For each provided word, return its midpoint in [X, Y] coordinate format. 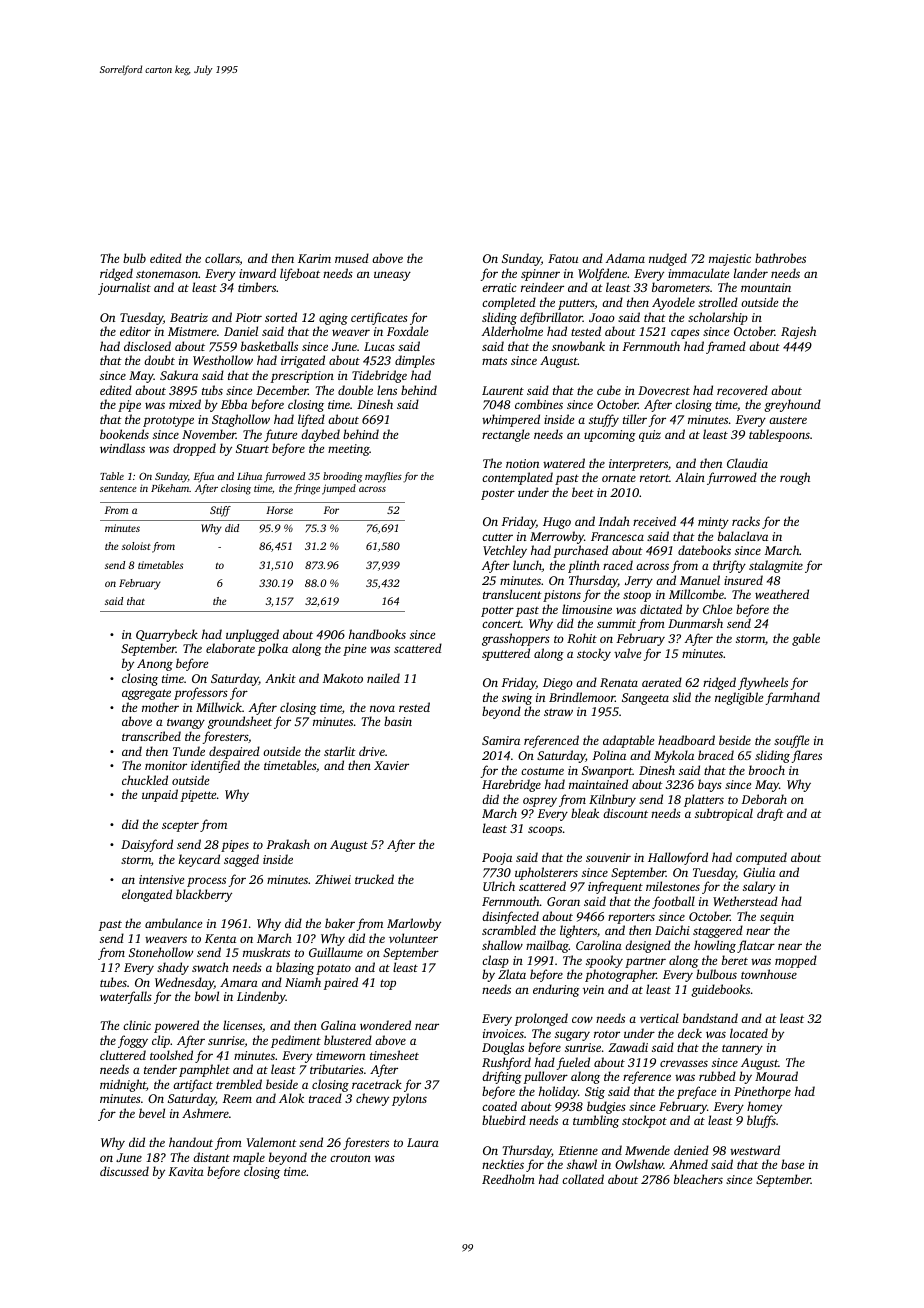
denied [691, 1150]
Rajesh [798, 332]
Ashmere [205, 1113]
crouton [350, 1158]
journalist [124, 288]
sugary [572, 1036]
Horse [279, 510]
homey [764, 1107]
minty [713, 523]
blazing [295, 968]
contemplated [517, 478]
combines [539, 404]
